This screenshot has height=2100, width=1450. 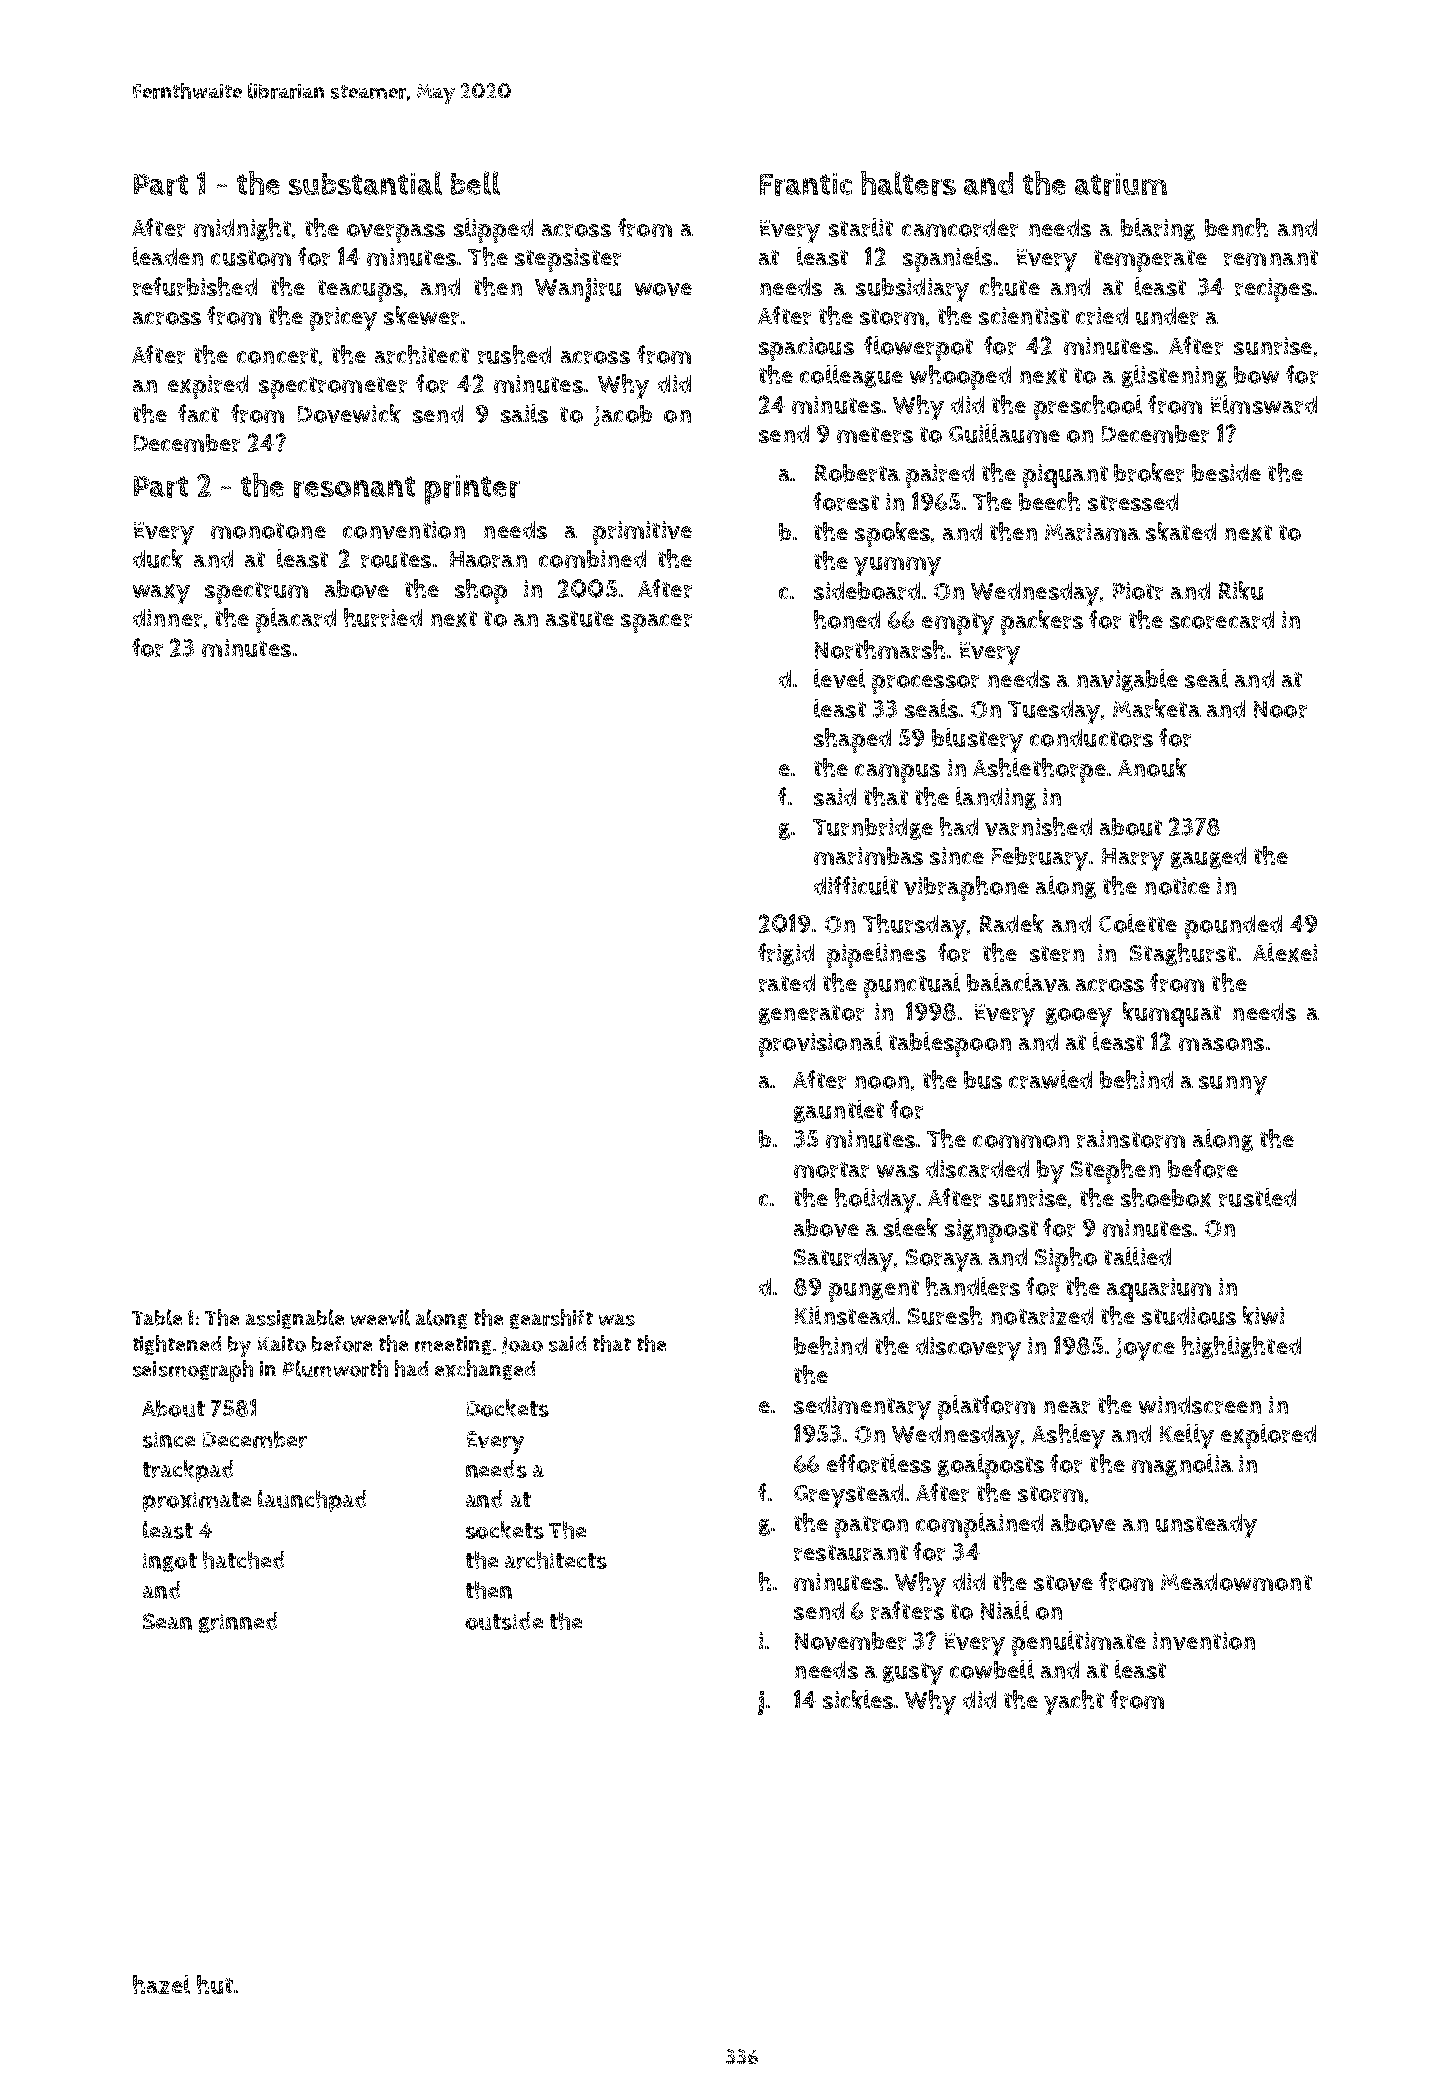 What do you see at coordinates (786, 954) in the screenshot?
I see `frigid` at bounding box center [786, 954].
